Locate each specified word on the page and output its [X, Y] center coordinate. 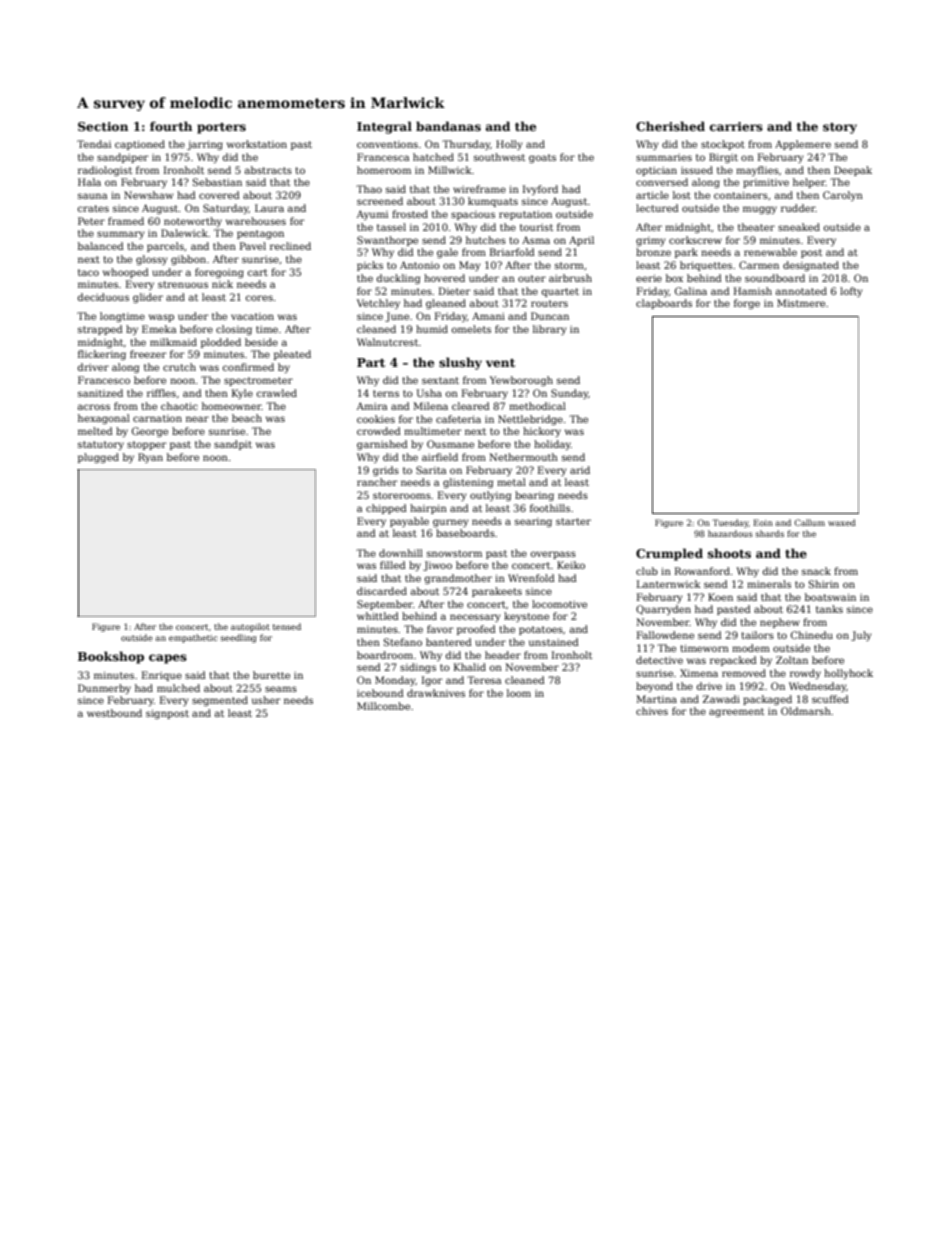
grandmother [458, 579]
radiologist [105, 171]
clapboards [664, 304]
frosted [410, 214]
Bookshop [111, 657]
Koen [720, 597]
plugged [98, 458]
